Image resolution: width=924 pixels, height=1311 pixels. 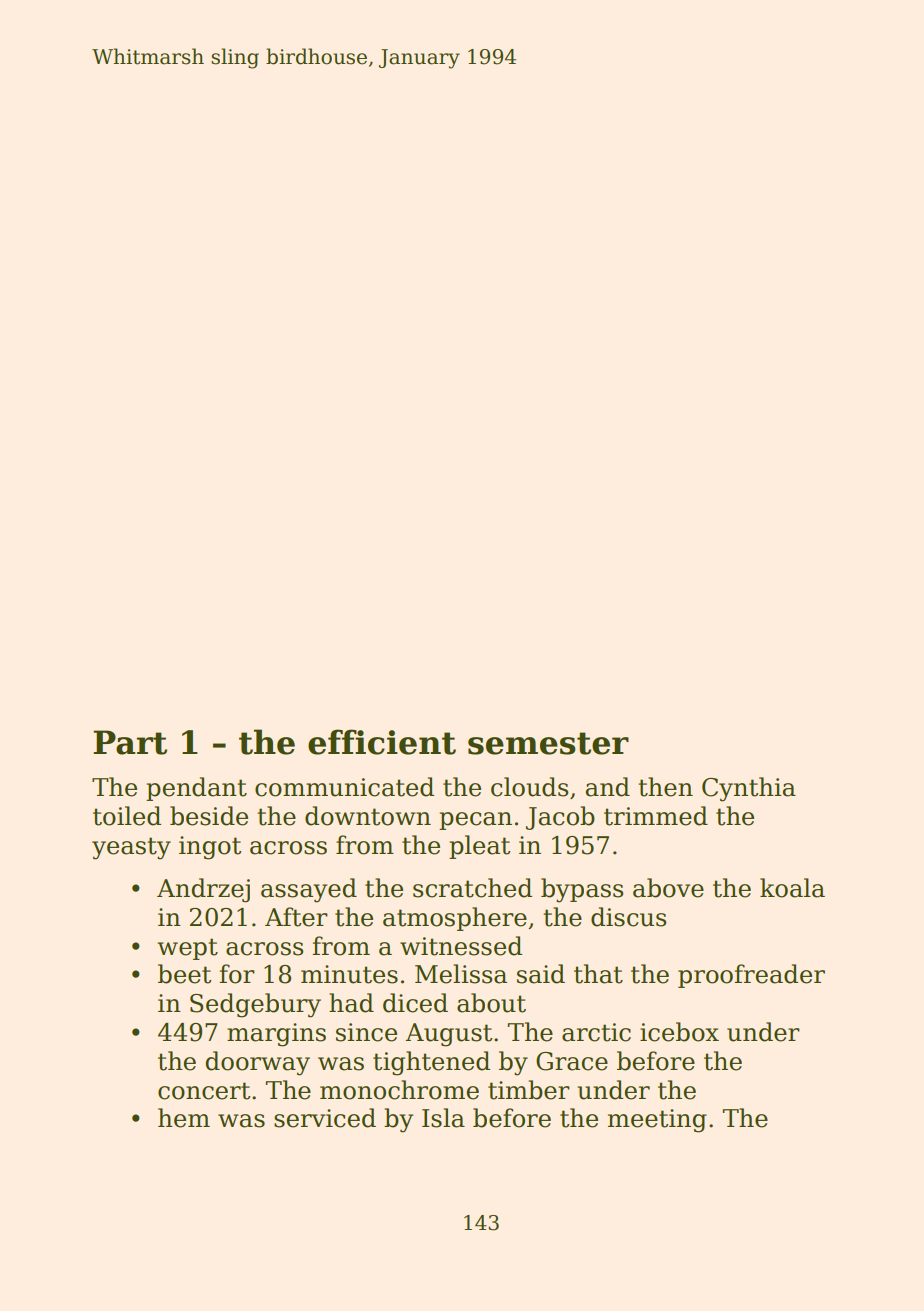 I want to click on semester, so click(x=548, y=743).
